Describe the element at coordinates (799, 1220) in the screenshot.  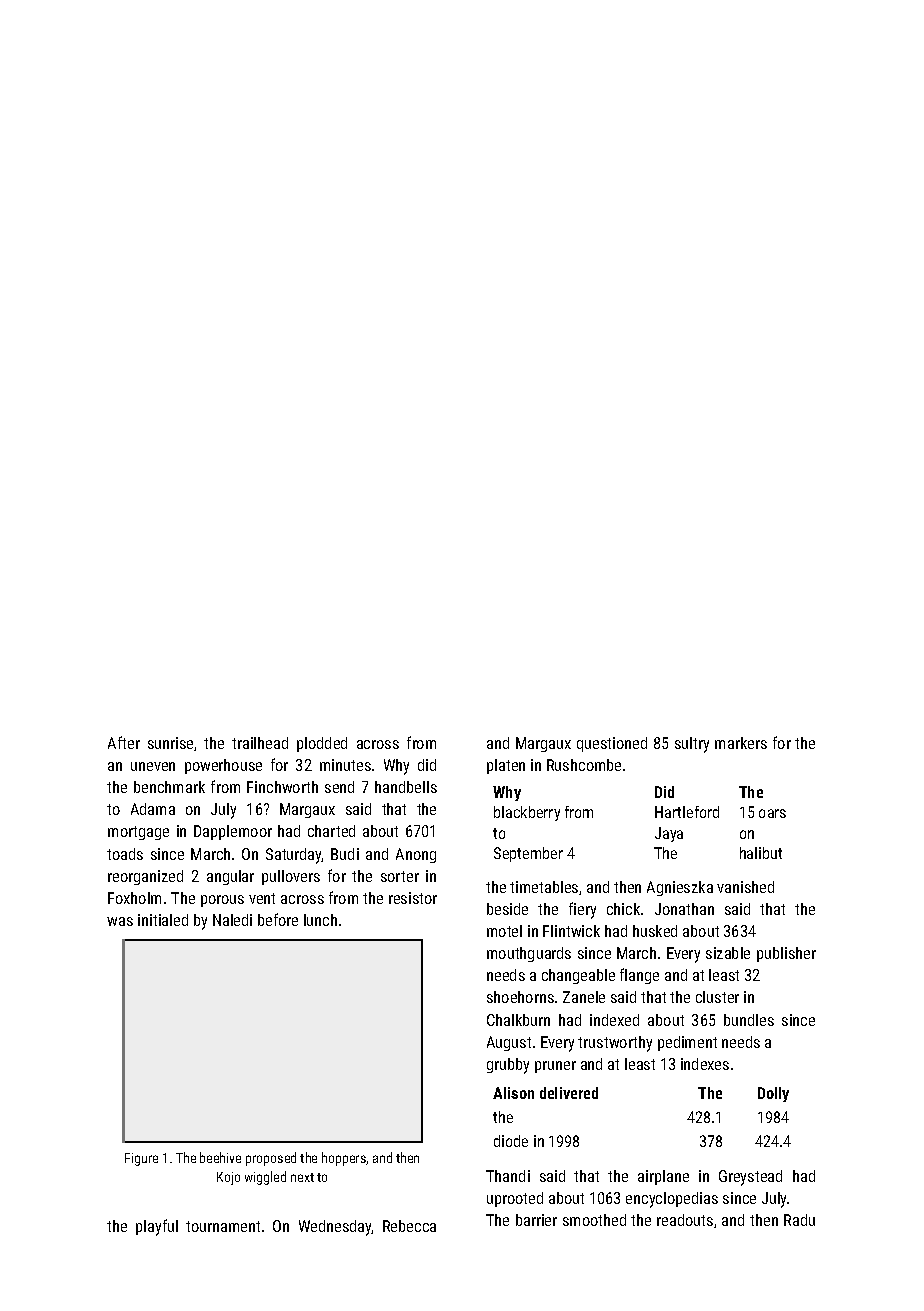
I see `Radu` at that location.
